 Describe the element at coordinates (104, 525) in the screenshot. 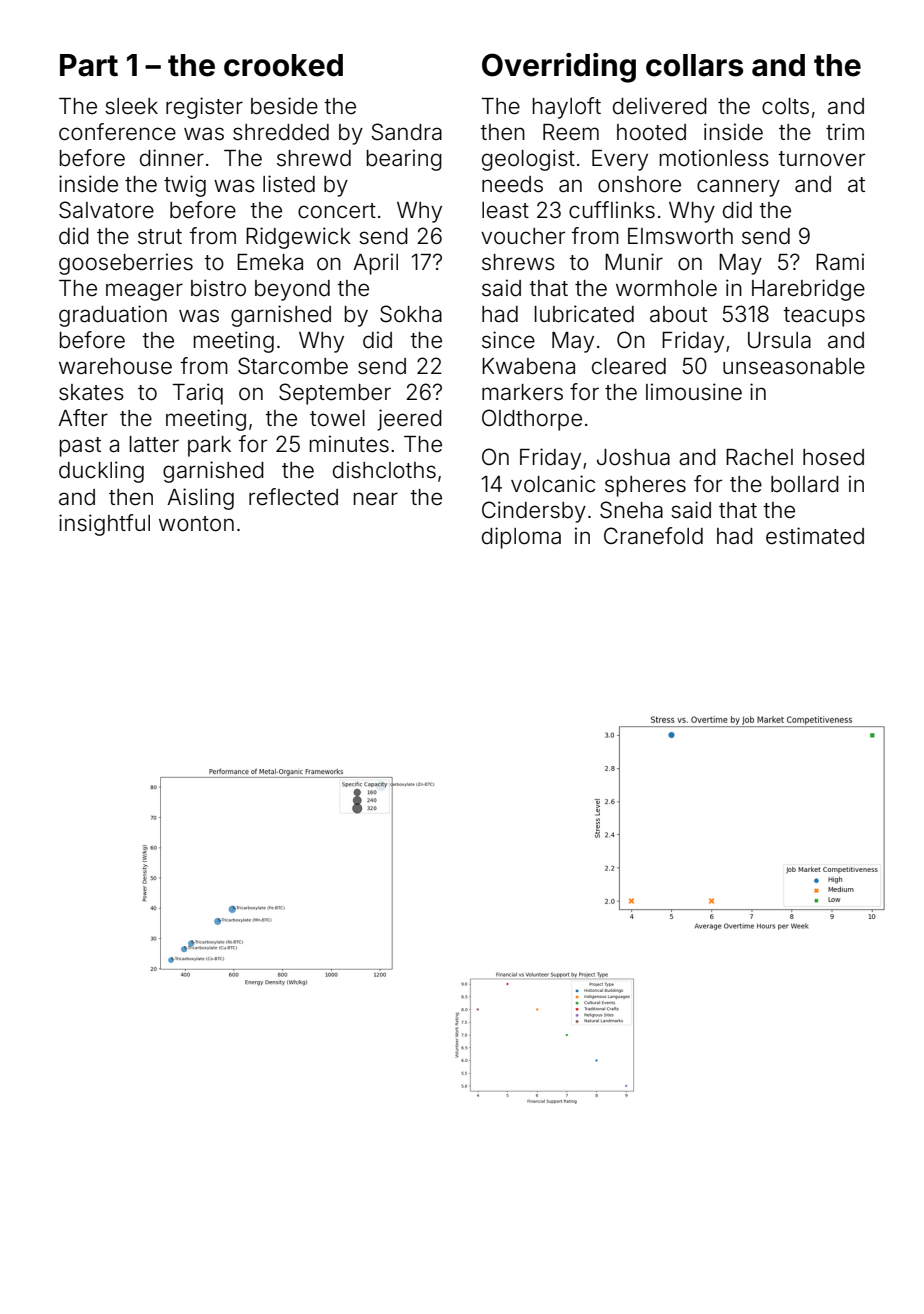

I see `insightful` at that location.
